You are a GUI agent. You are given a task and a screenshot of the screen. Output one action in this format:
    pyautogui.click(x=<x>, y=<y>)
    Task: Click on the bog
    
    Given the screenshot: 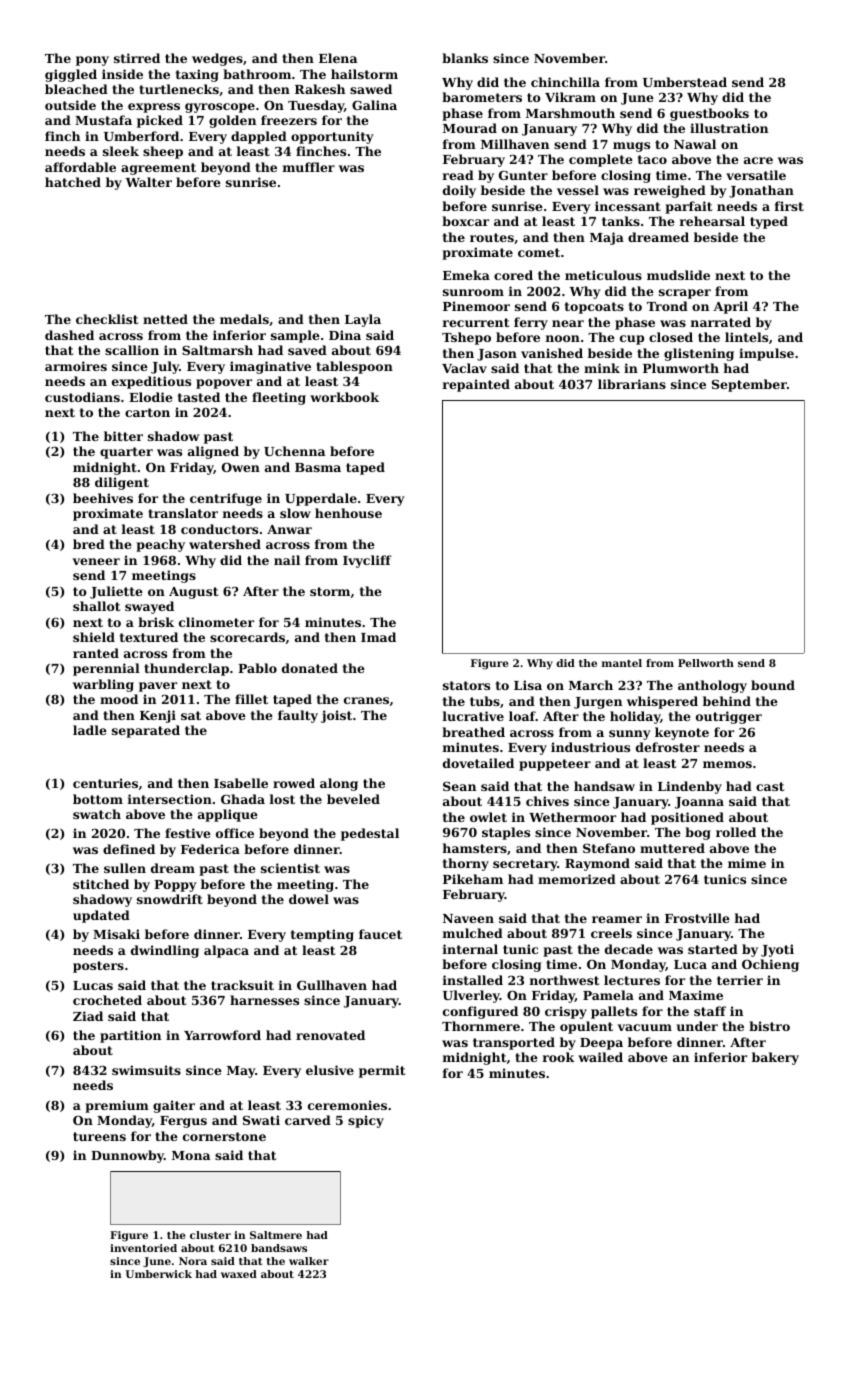 What is the action you would take?
    pyautogui.click(x=698, y=833)
